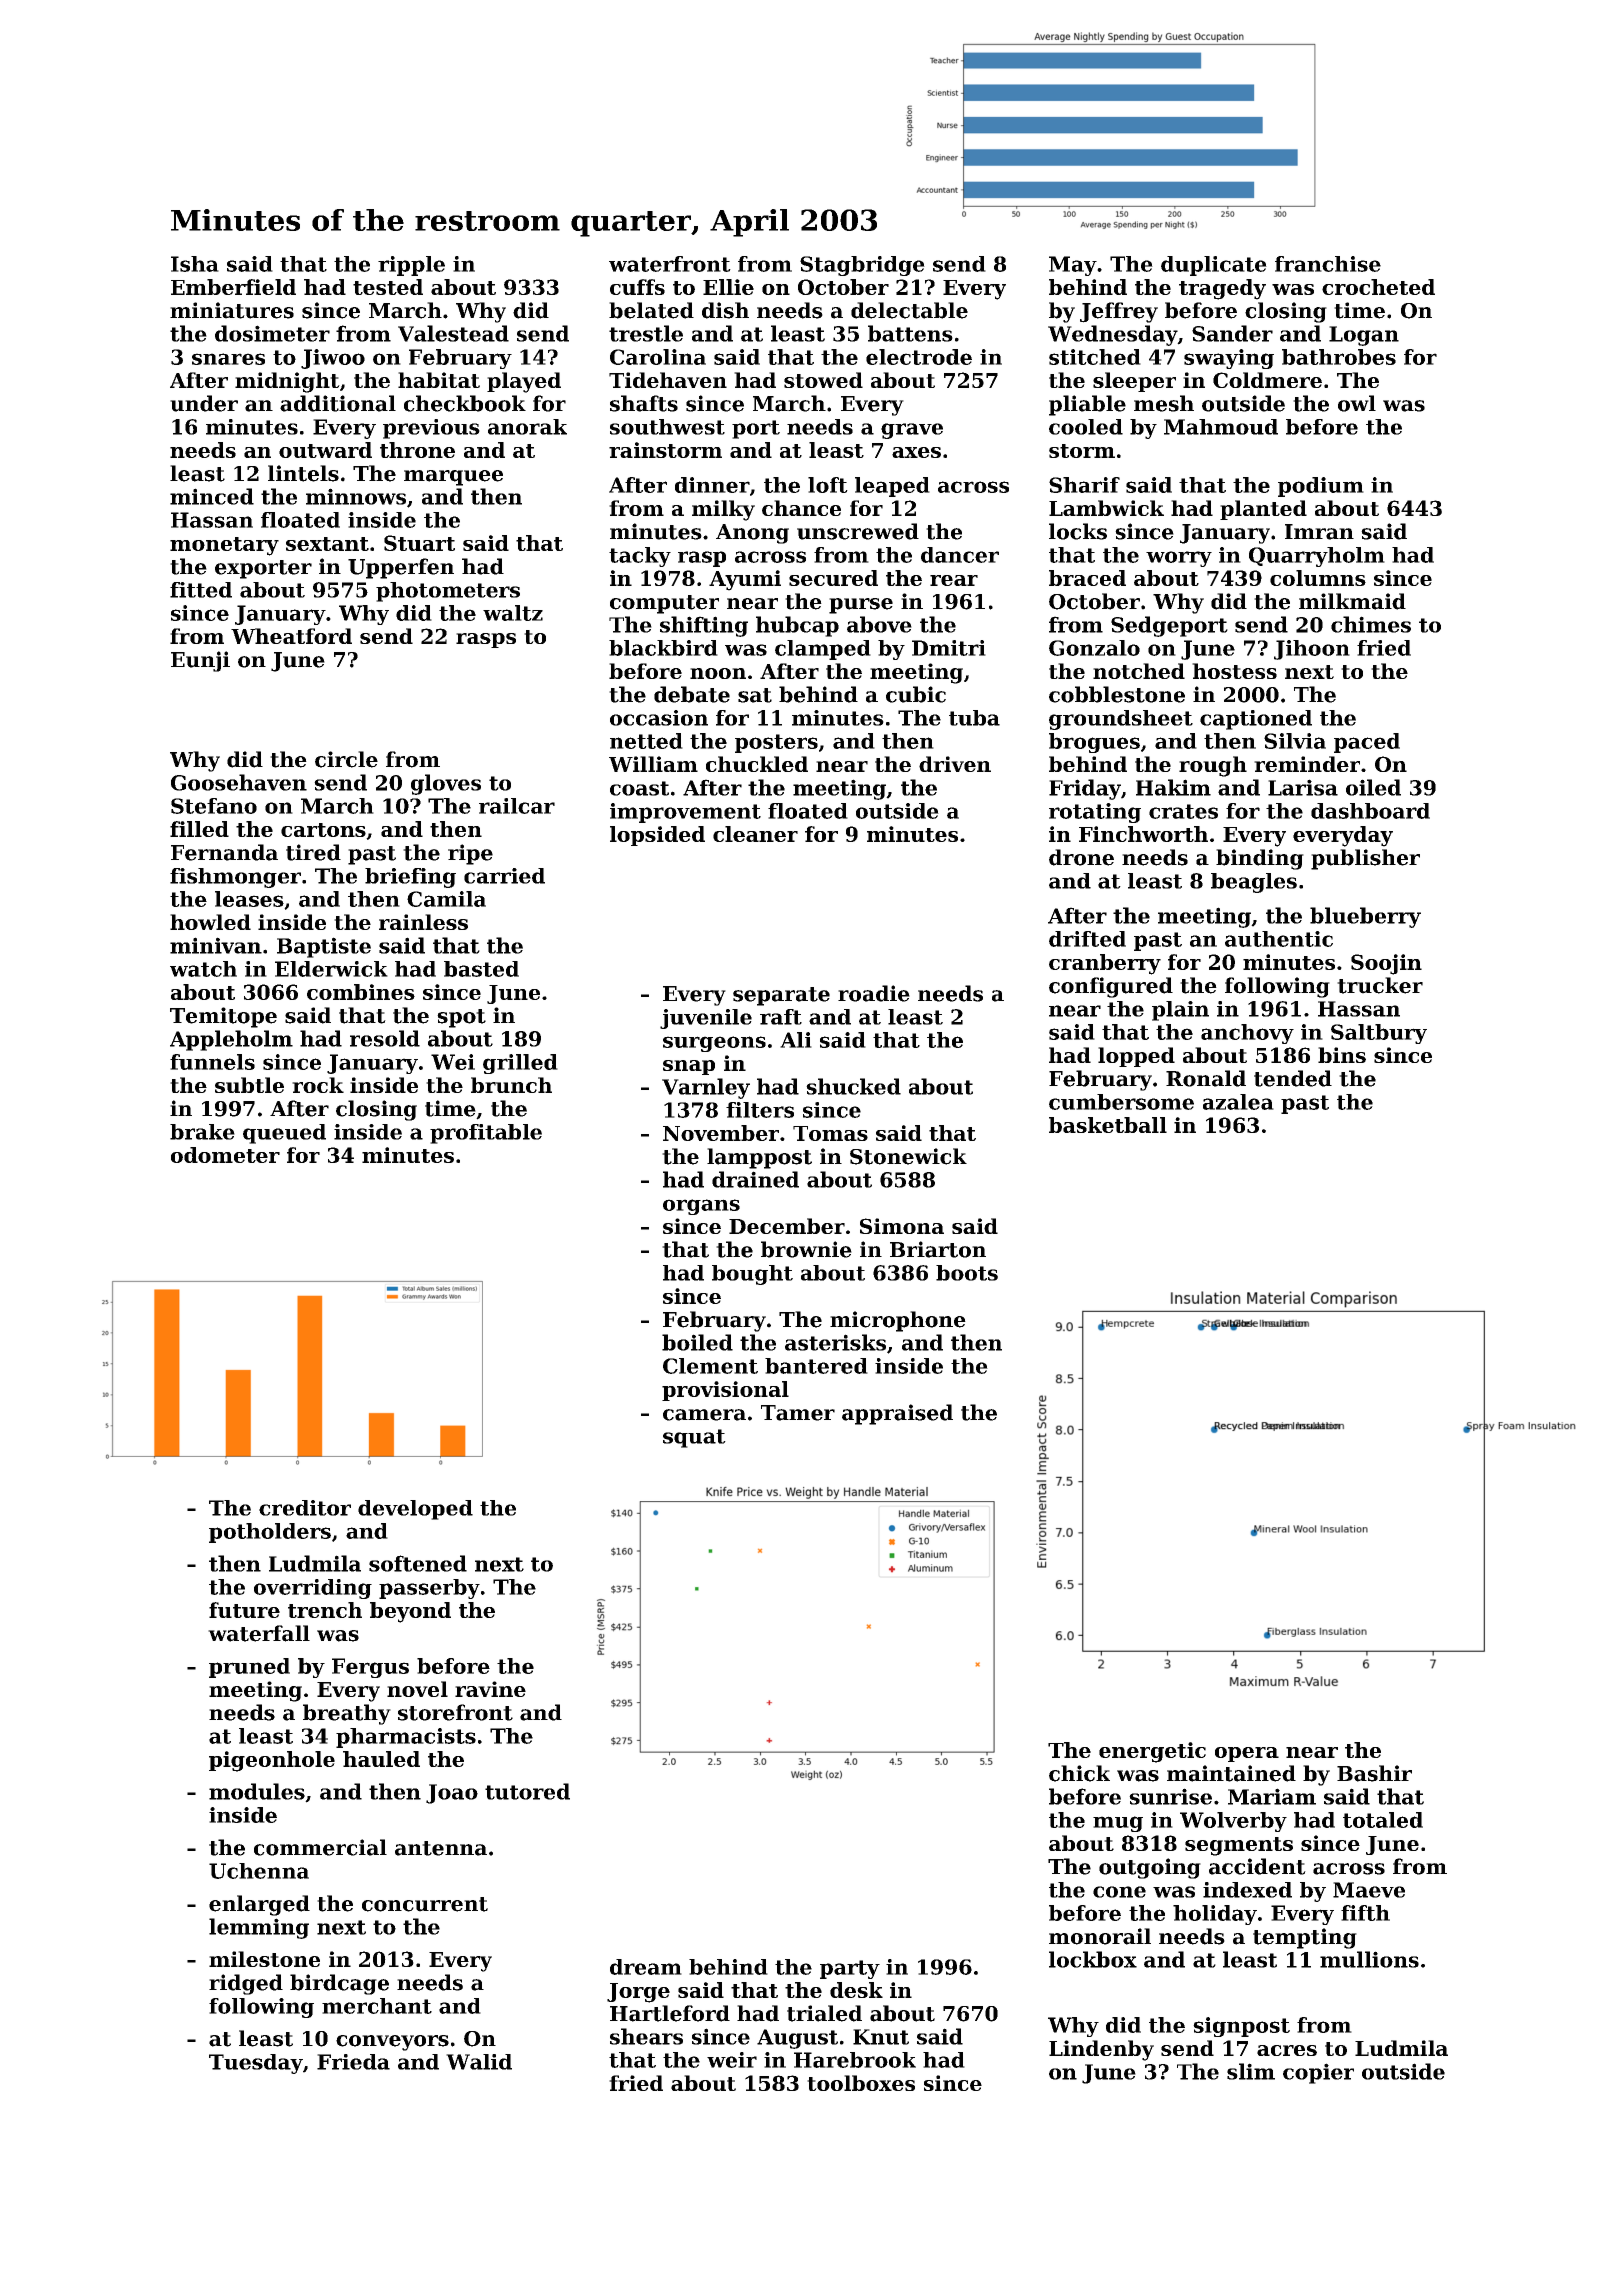  What do you see at coordinates (446, 899) in the screenshot?
I see `Camila` at bounding box center [446, 899].
